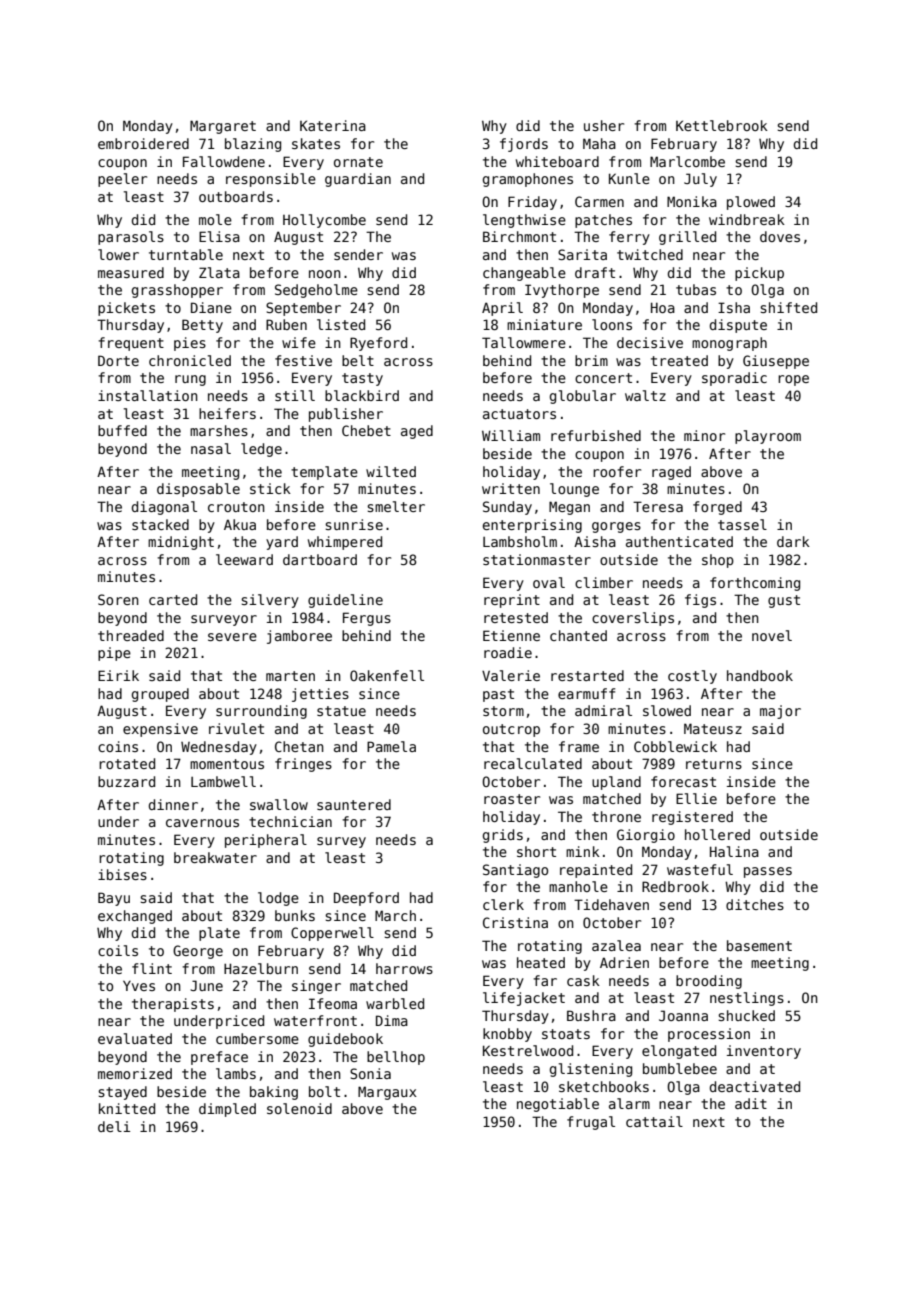 The image size is (924, 1308). I want to click on Sunday, so click(507, 508).
